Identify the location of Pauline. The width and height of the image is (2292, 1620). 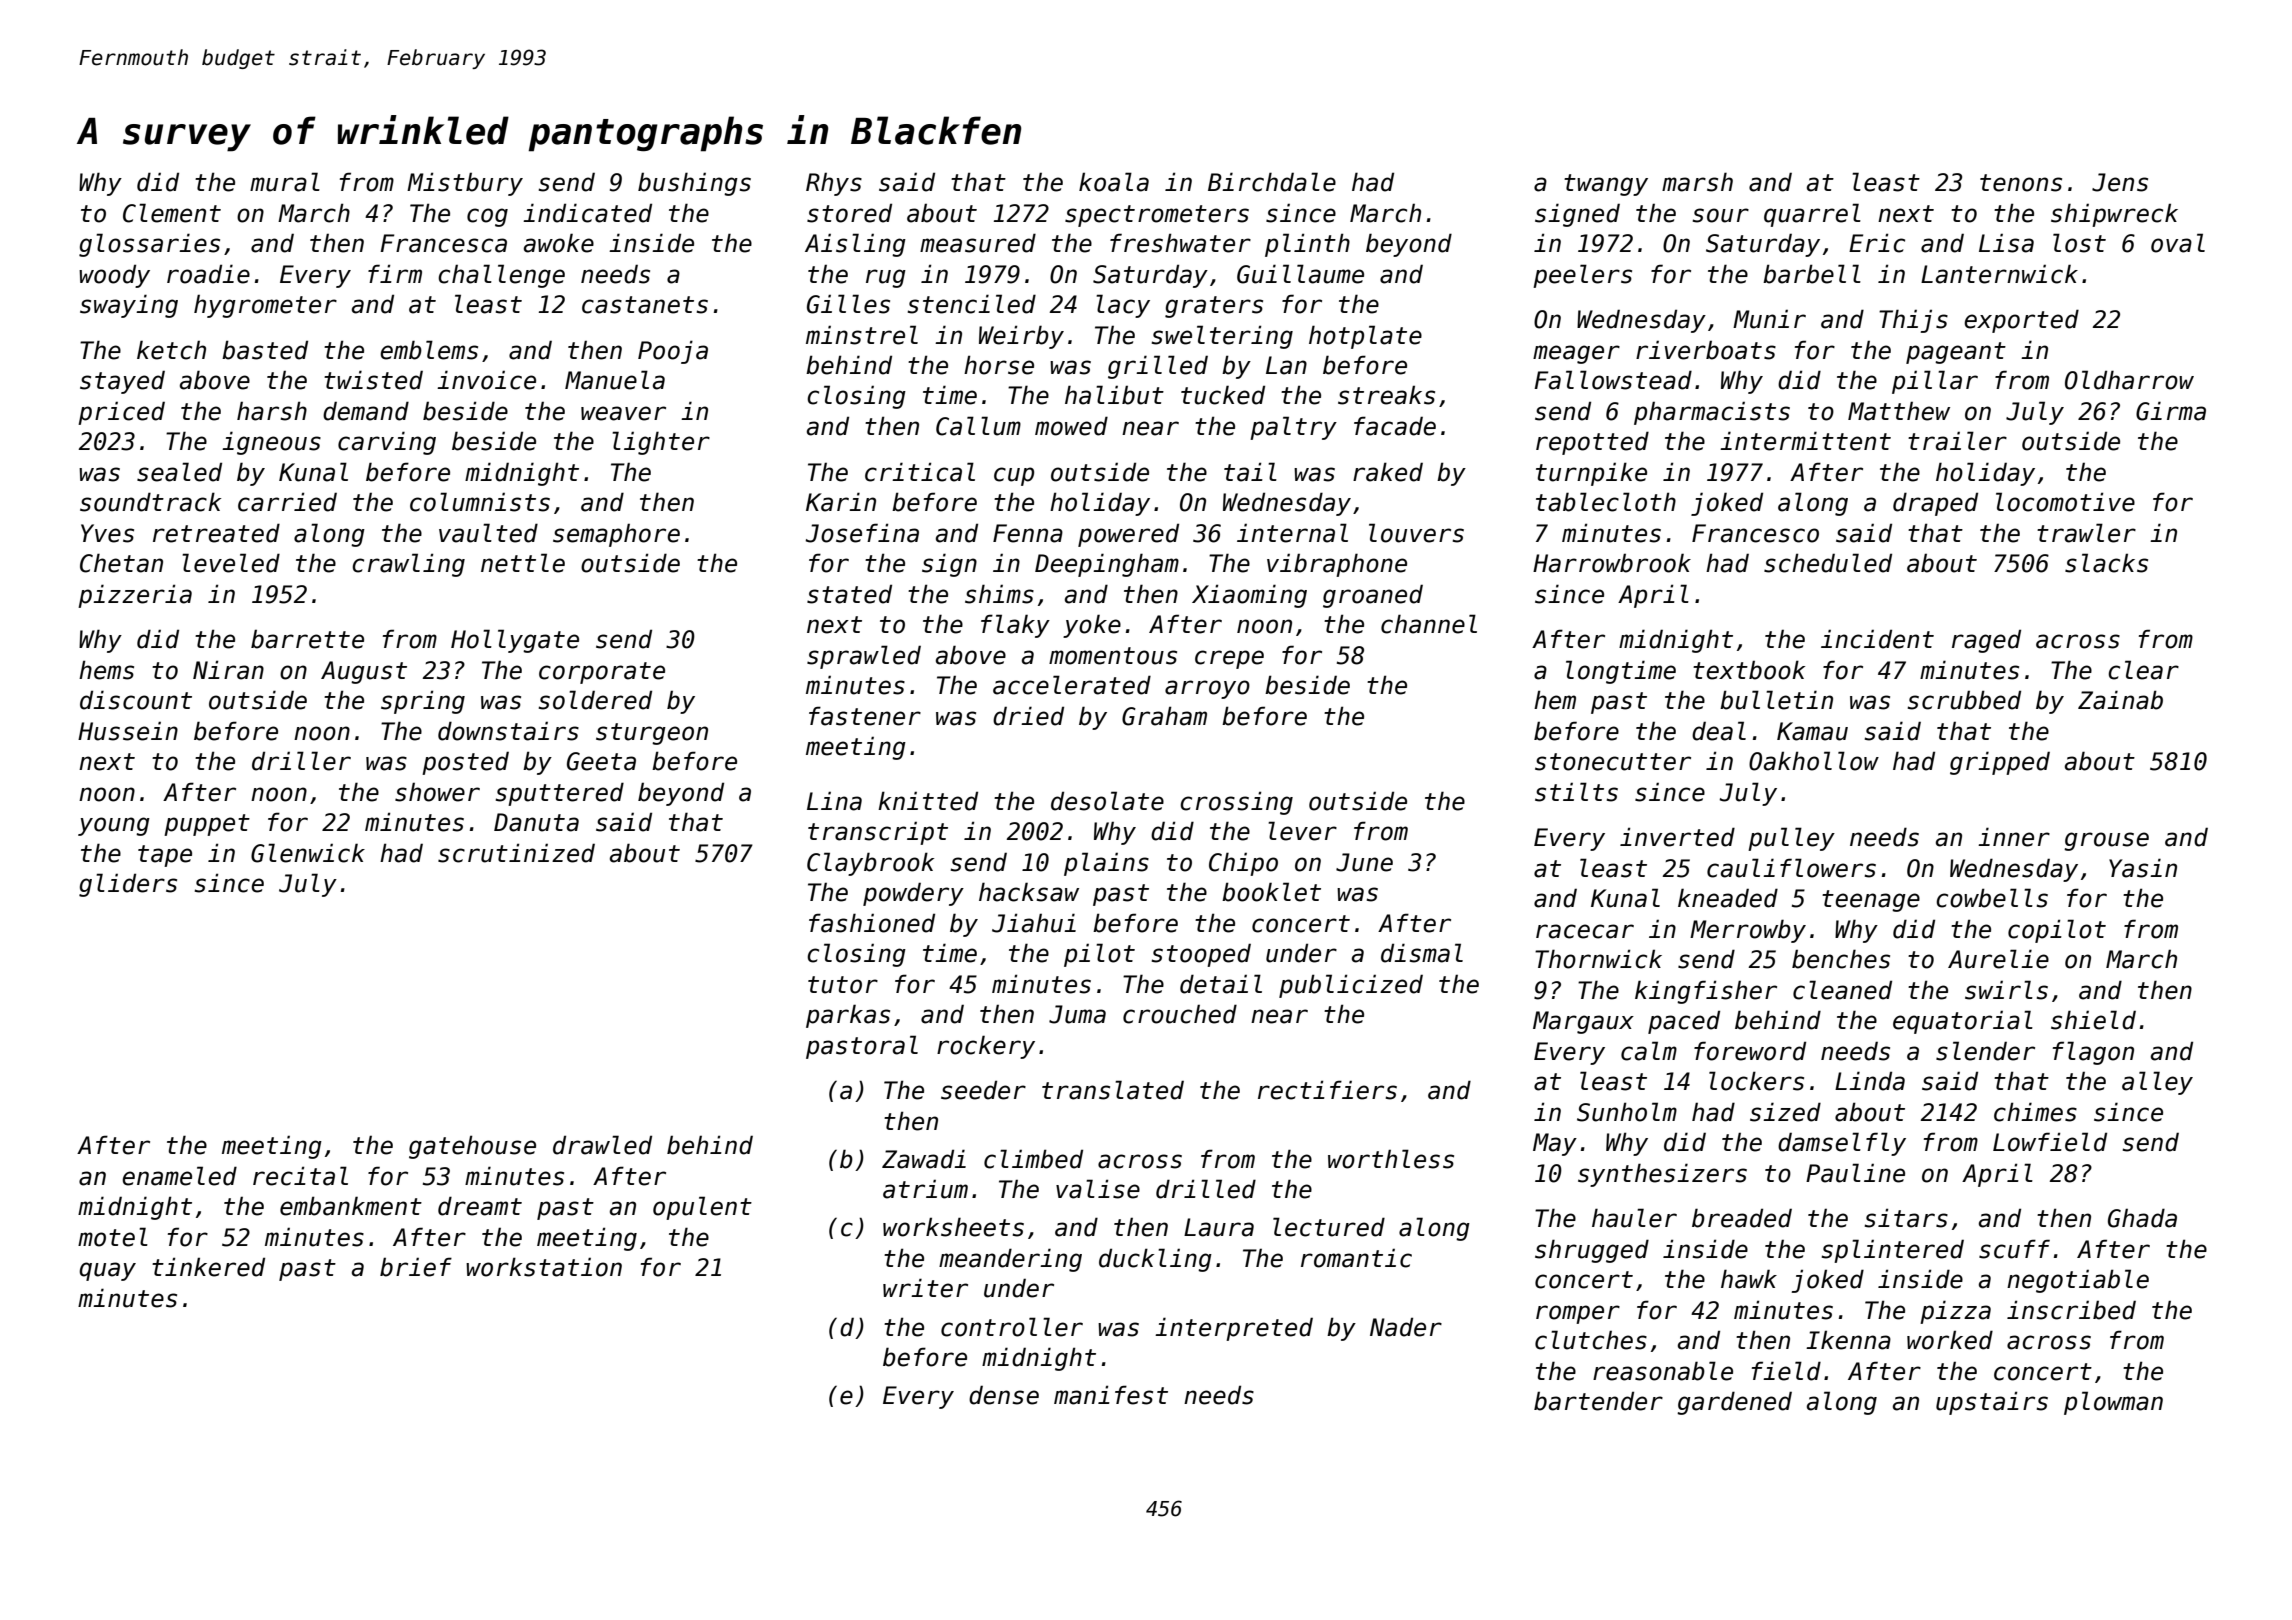
(1855, 1173).
